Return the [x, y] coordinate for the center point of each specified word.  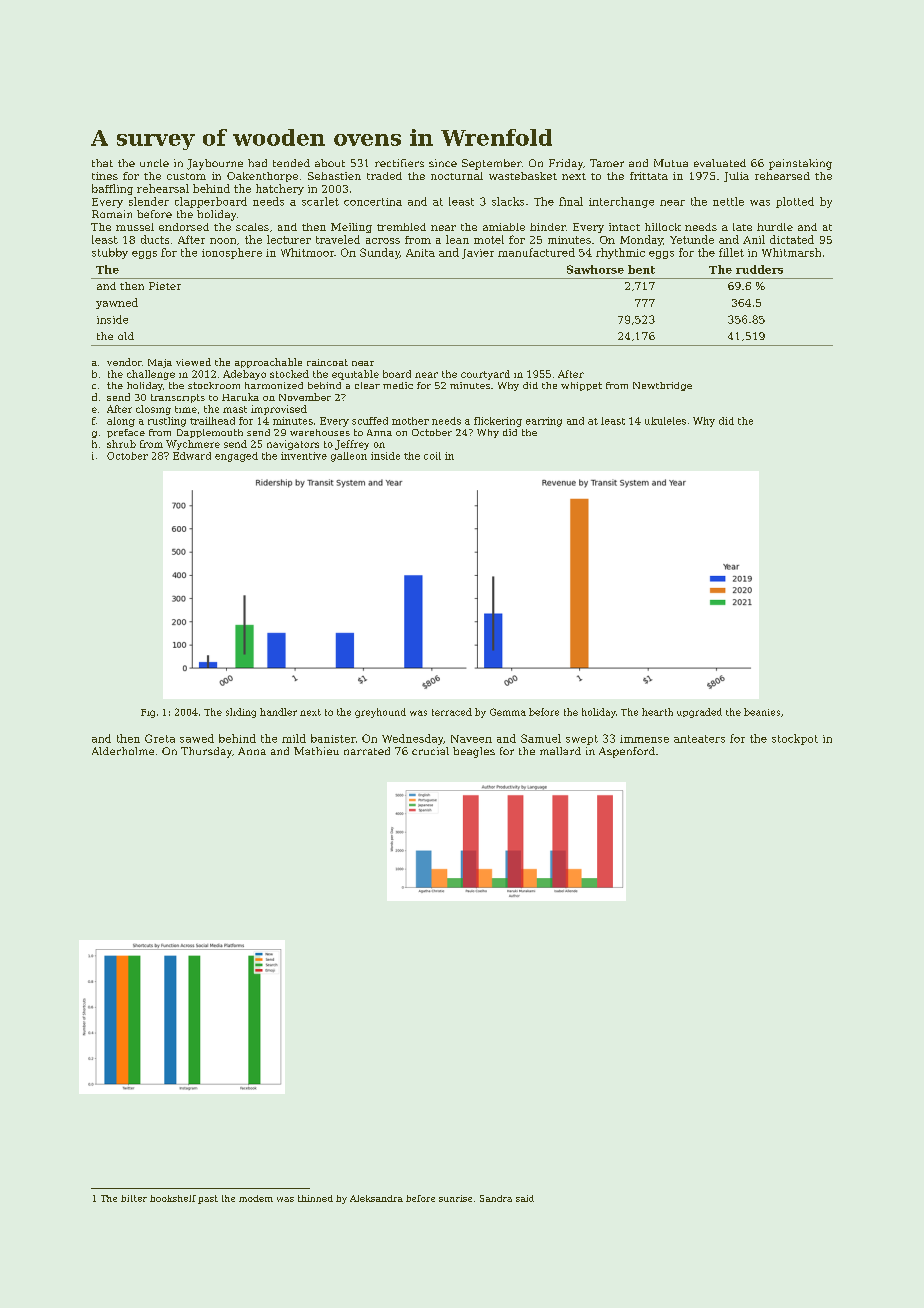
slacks [508, 201]
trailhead [212, 421]
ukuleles [665, 421]
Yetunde [692, 239]
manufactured [536, 252]
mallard [560, 751]
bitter [134, 1198]
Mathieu [316, 751]
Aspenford [627, 752]
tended [291, 163]
